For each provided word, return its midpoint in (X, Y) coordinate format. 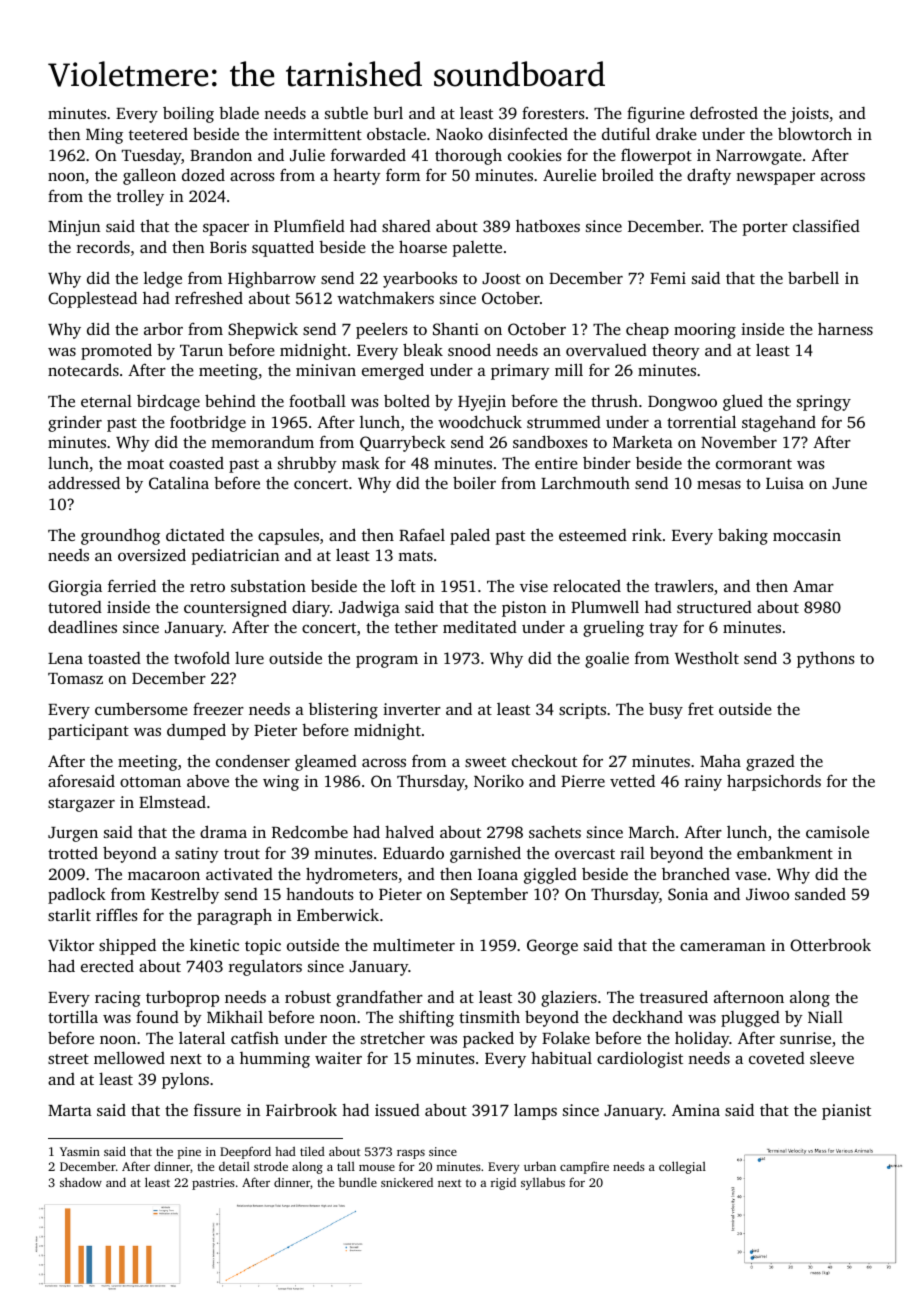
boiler (474, 482)
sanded (820, 893)
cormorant (754, 464)
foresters (553, 113)
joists (809, 115)
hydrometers (352, 875)
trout (242, 854)
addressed (84, 482)
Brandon (221, 155)
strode (271, 1166)
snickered (407, 1182)
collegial (682, 1167)
